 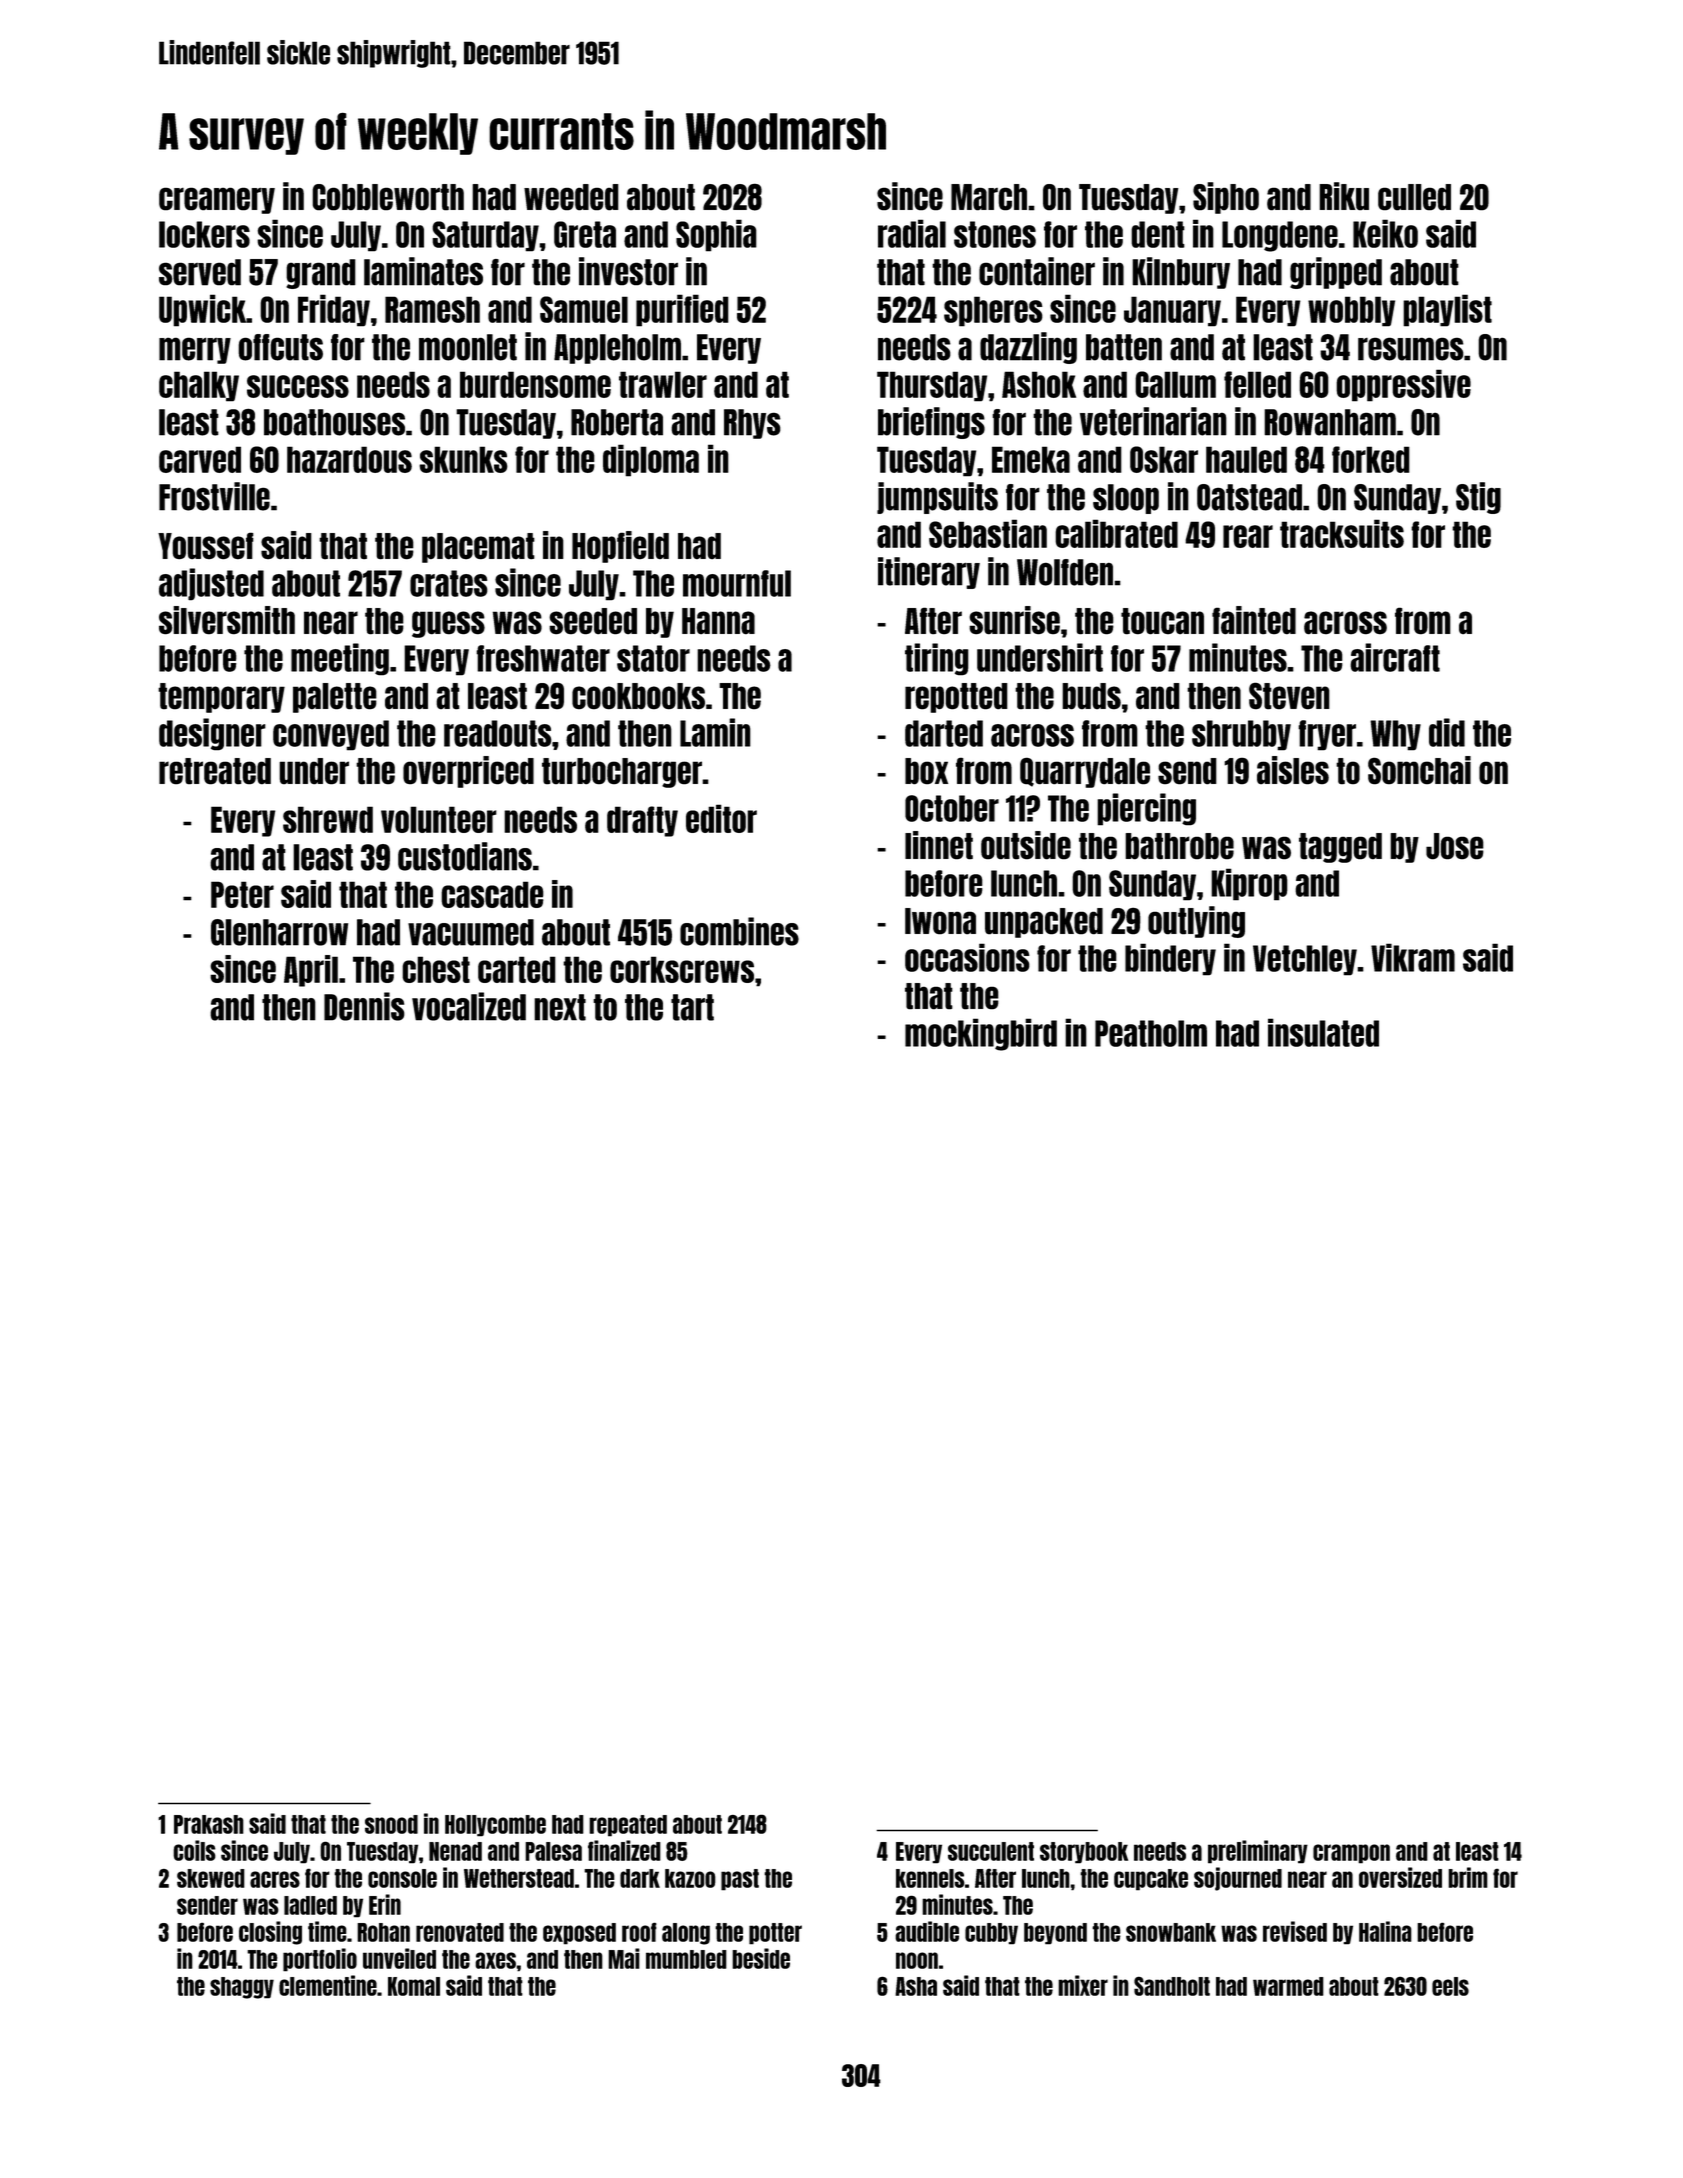 I want to click on Kiprop, so click(x=1249, y=884).
